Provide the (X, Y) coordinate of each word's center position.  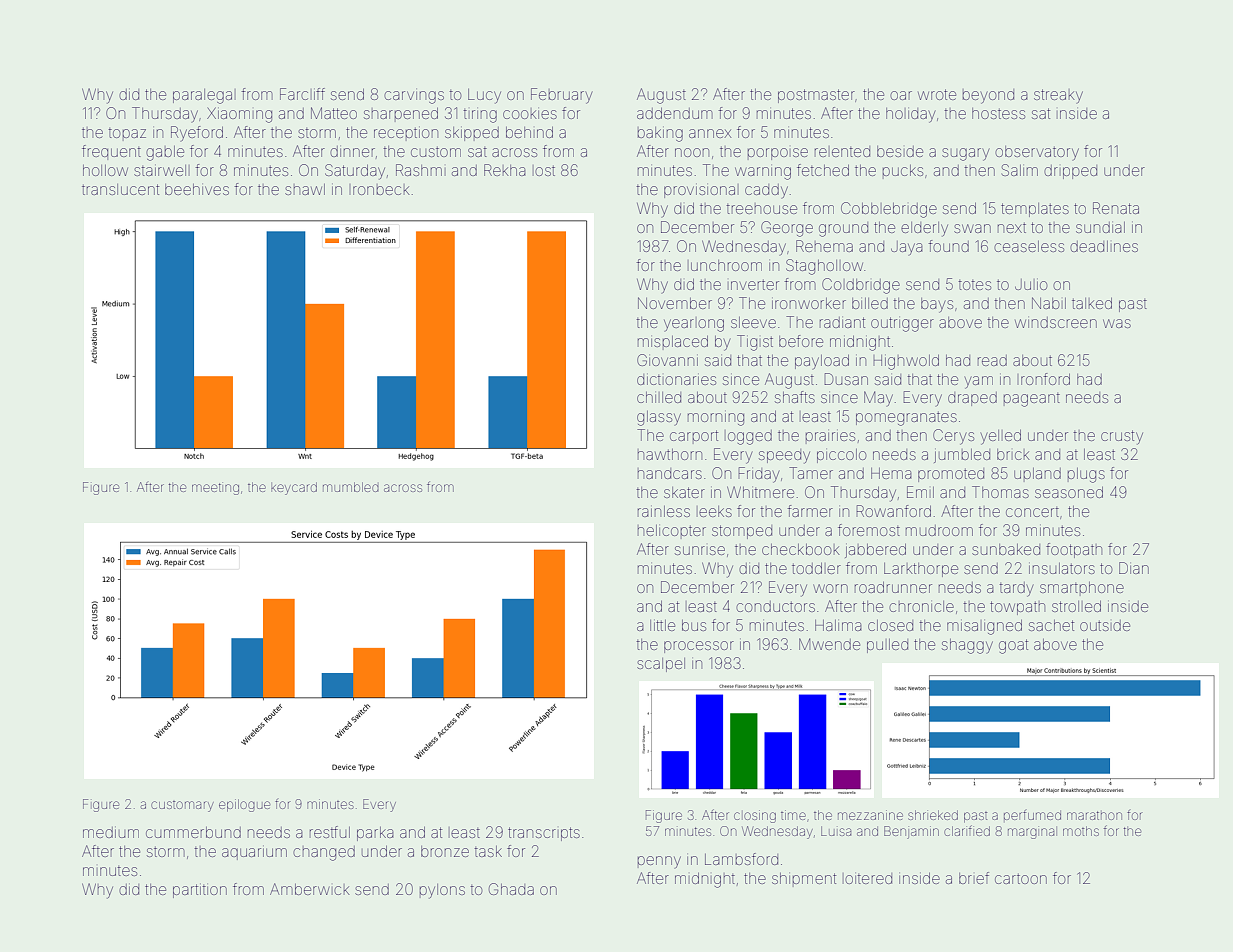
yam (979, 382)
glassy (659, 418)
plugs (1086, 475)
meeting (215, 489)
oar (901, 95)
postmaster (816, 96)
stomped (742, 532)
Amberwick (309, 889)
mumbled (351, 487)
